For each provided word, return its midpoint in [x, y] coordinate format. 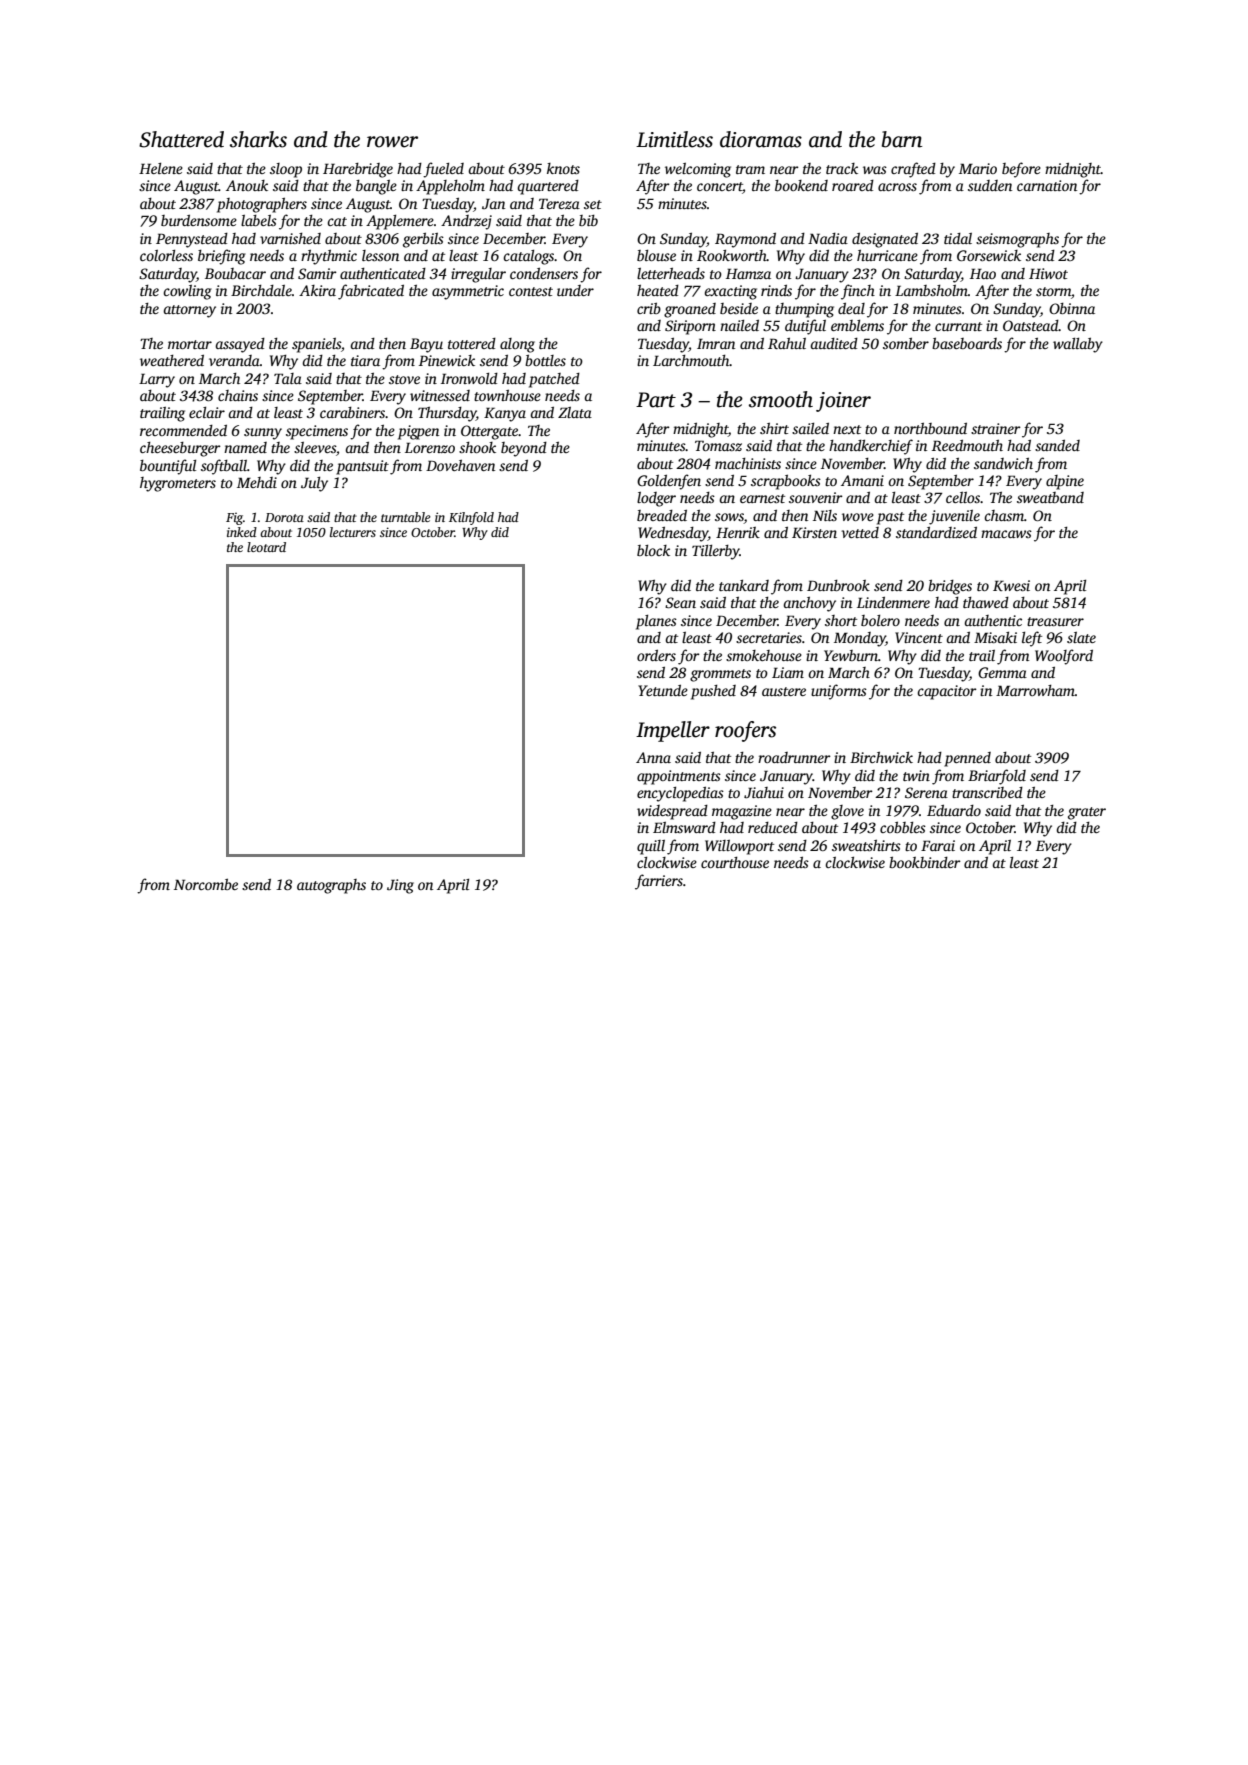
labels [259, 220]
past [890, 518]
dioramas [761, 139]
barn [902, 139]
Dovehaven [460, 465]
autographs [331, 886]
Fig [234, 519]
